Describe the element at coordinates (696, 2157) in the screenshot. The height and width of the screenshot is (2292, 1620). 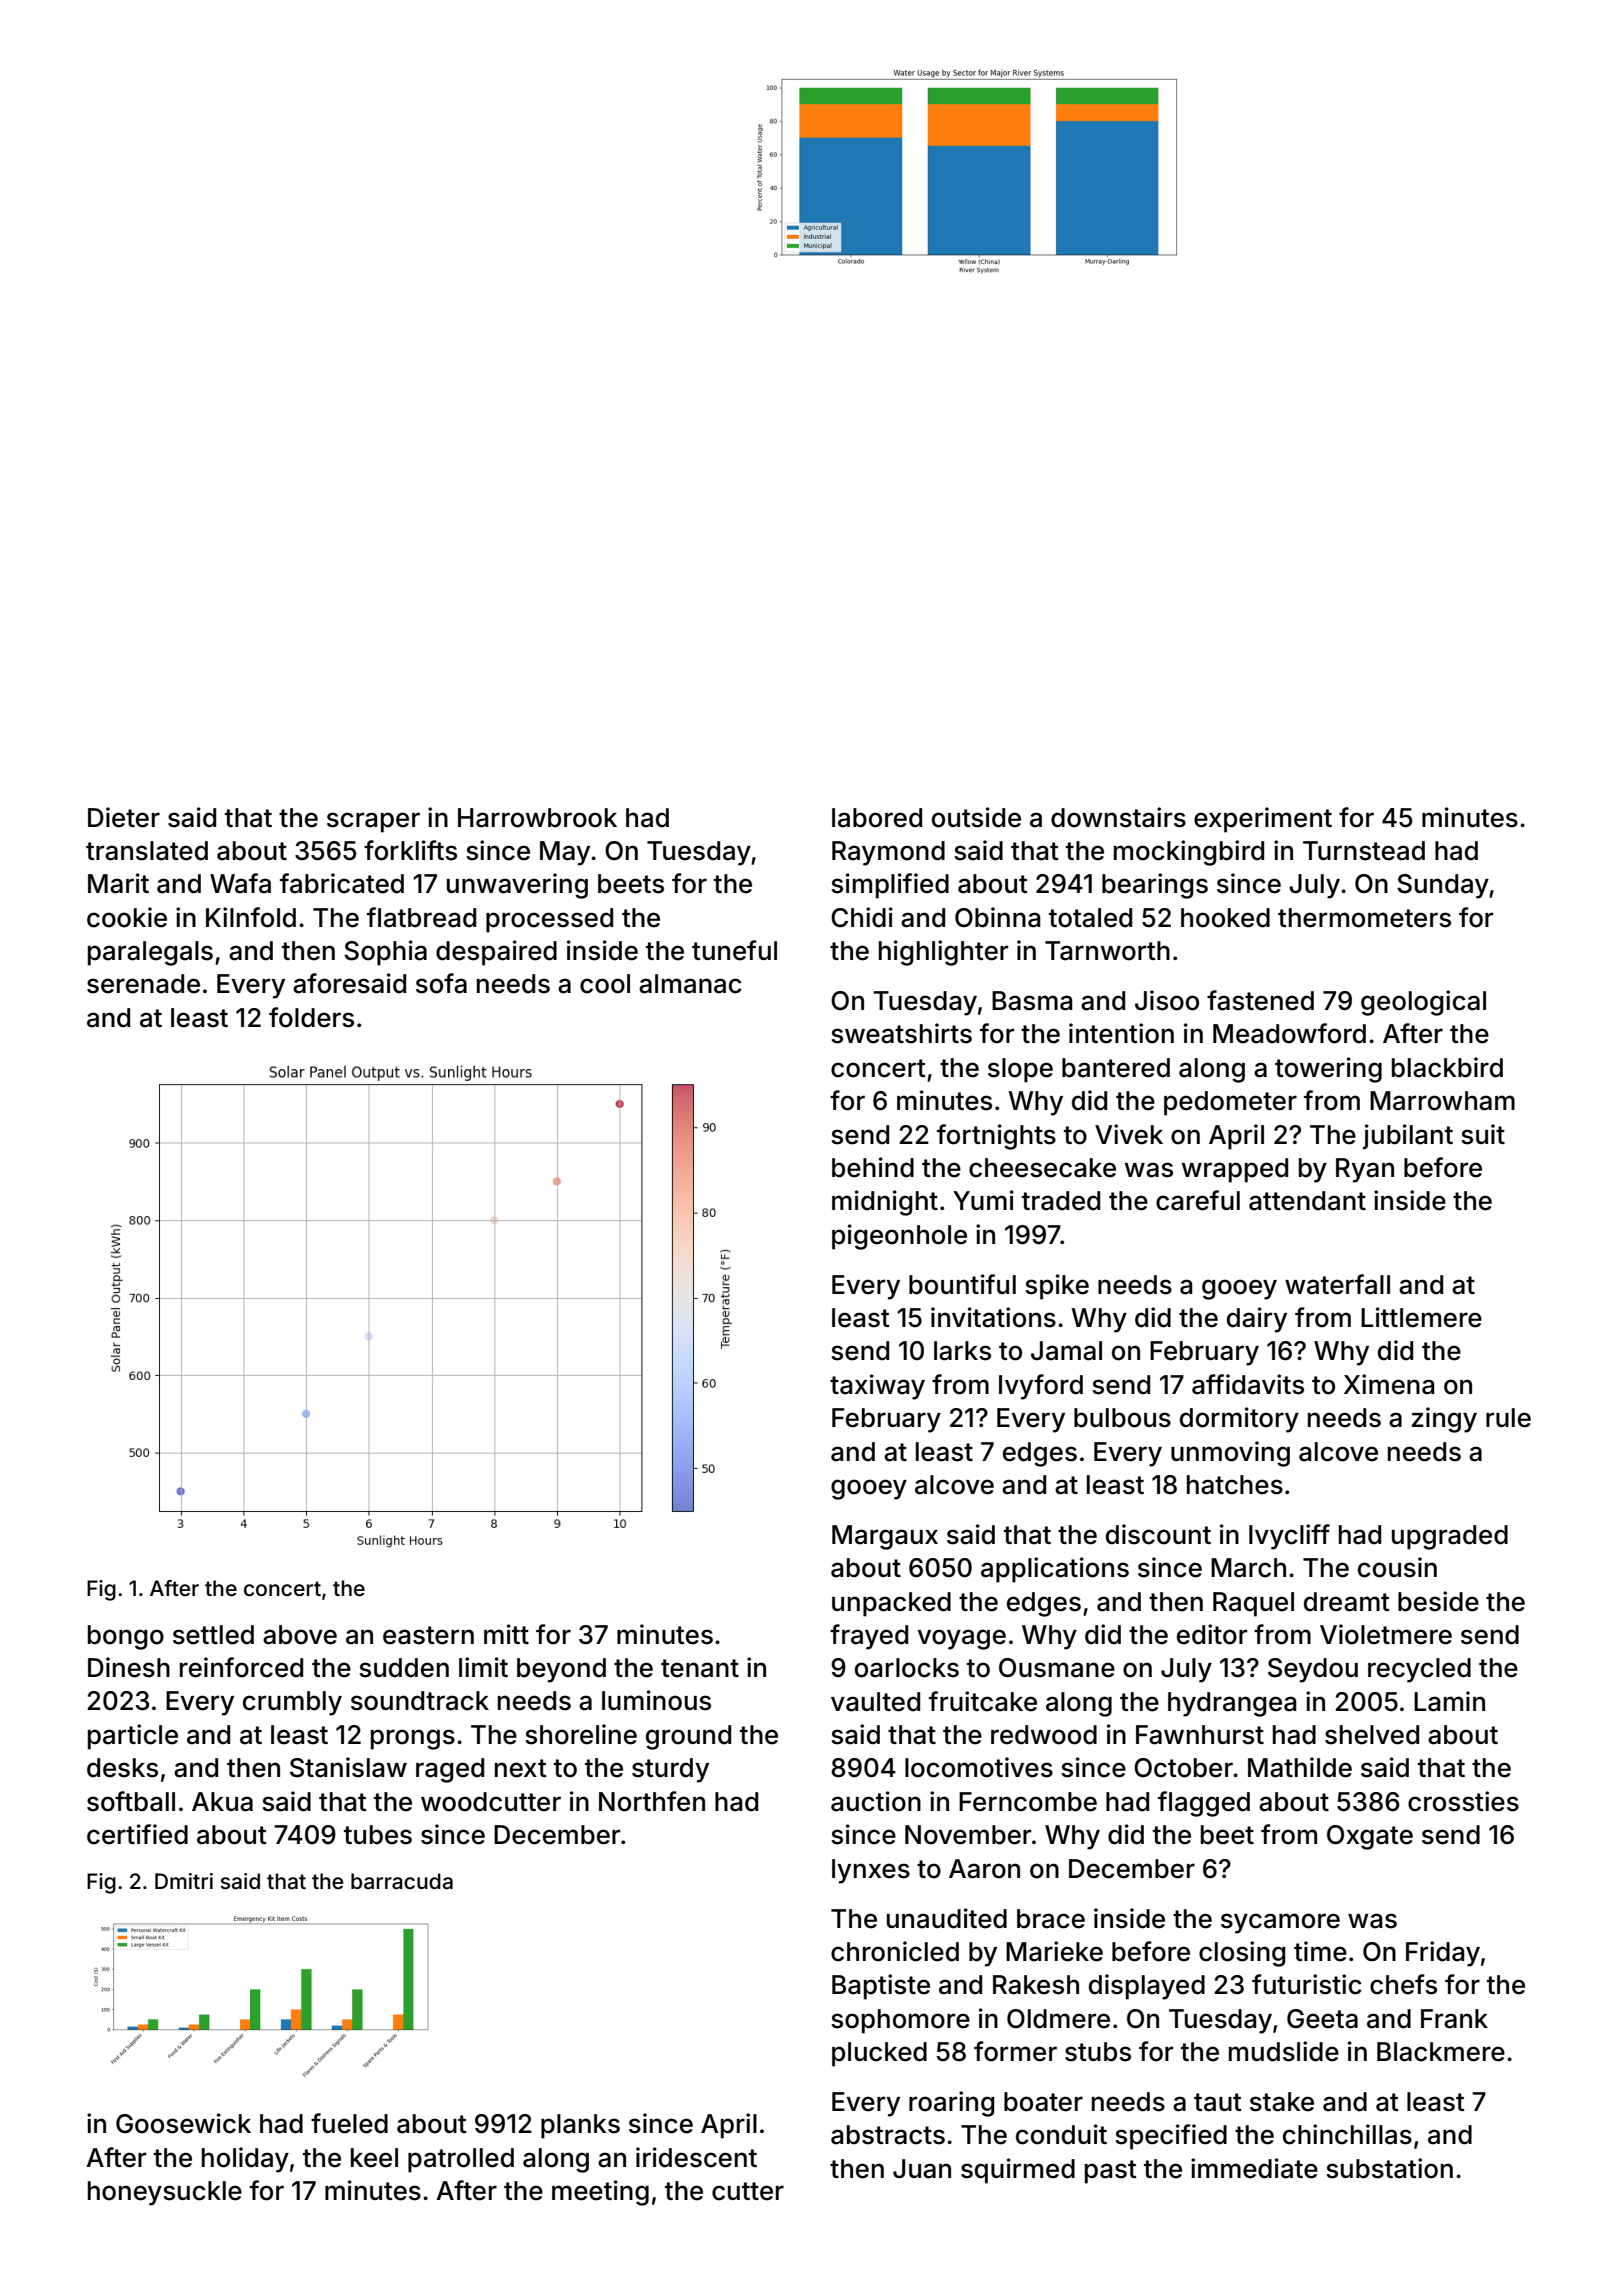
I see `iridescent` at that location.
